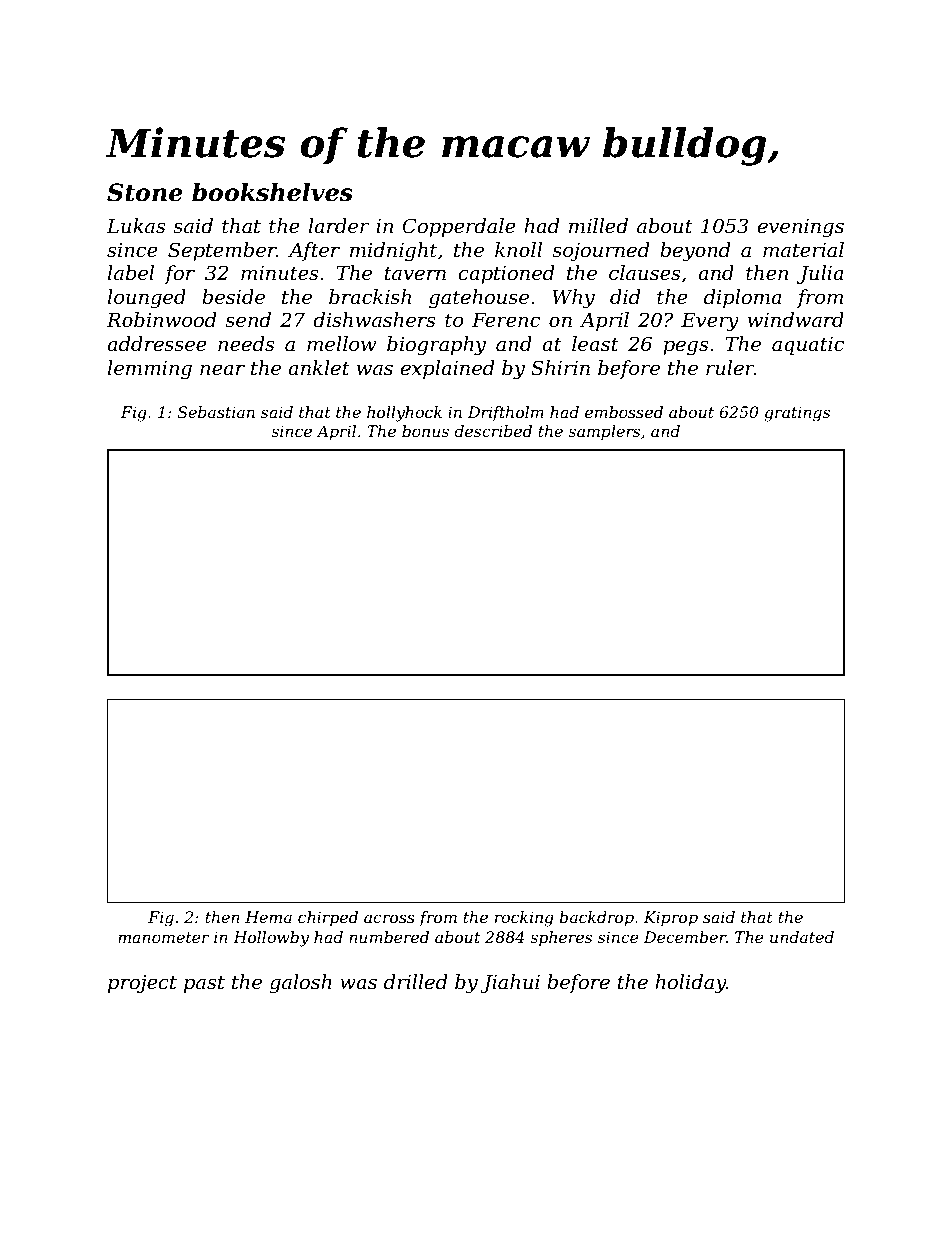 This page has width=952, height=1233. What do you see at coordinates (131, 273) in the page?
I see `label` at bounding box center [131, 273].
